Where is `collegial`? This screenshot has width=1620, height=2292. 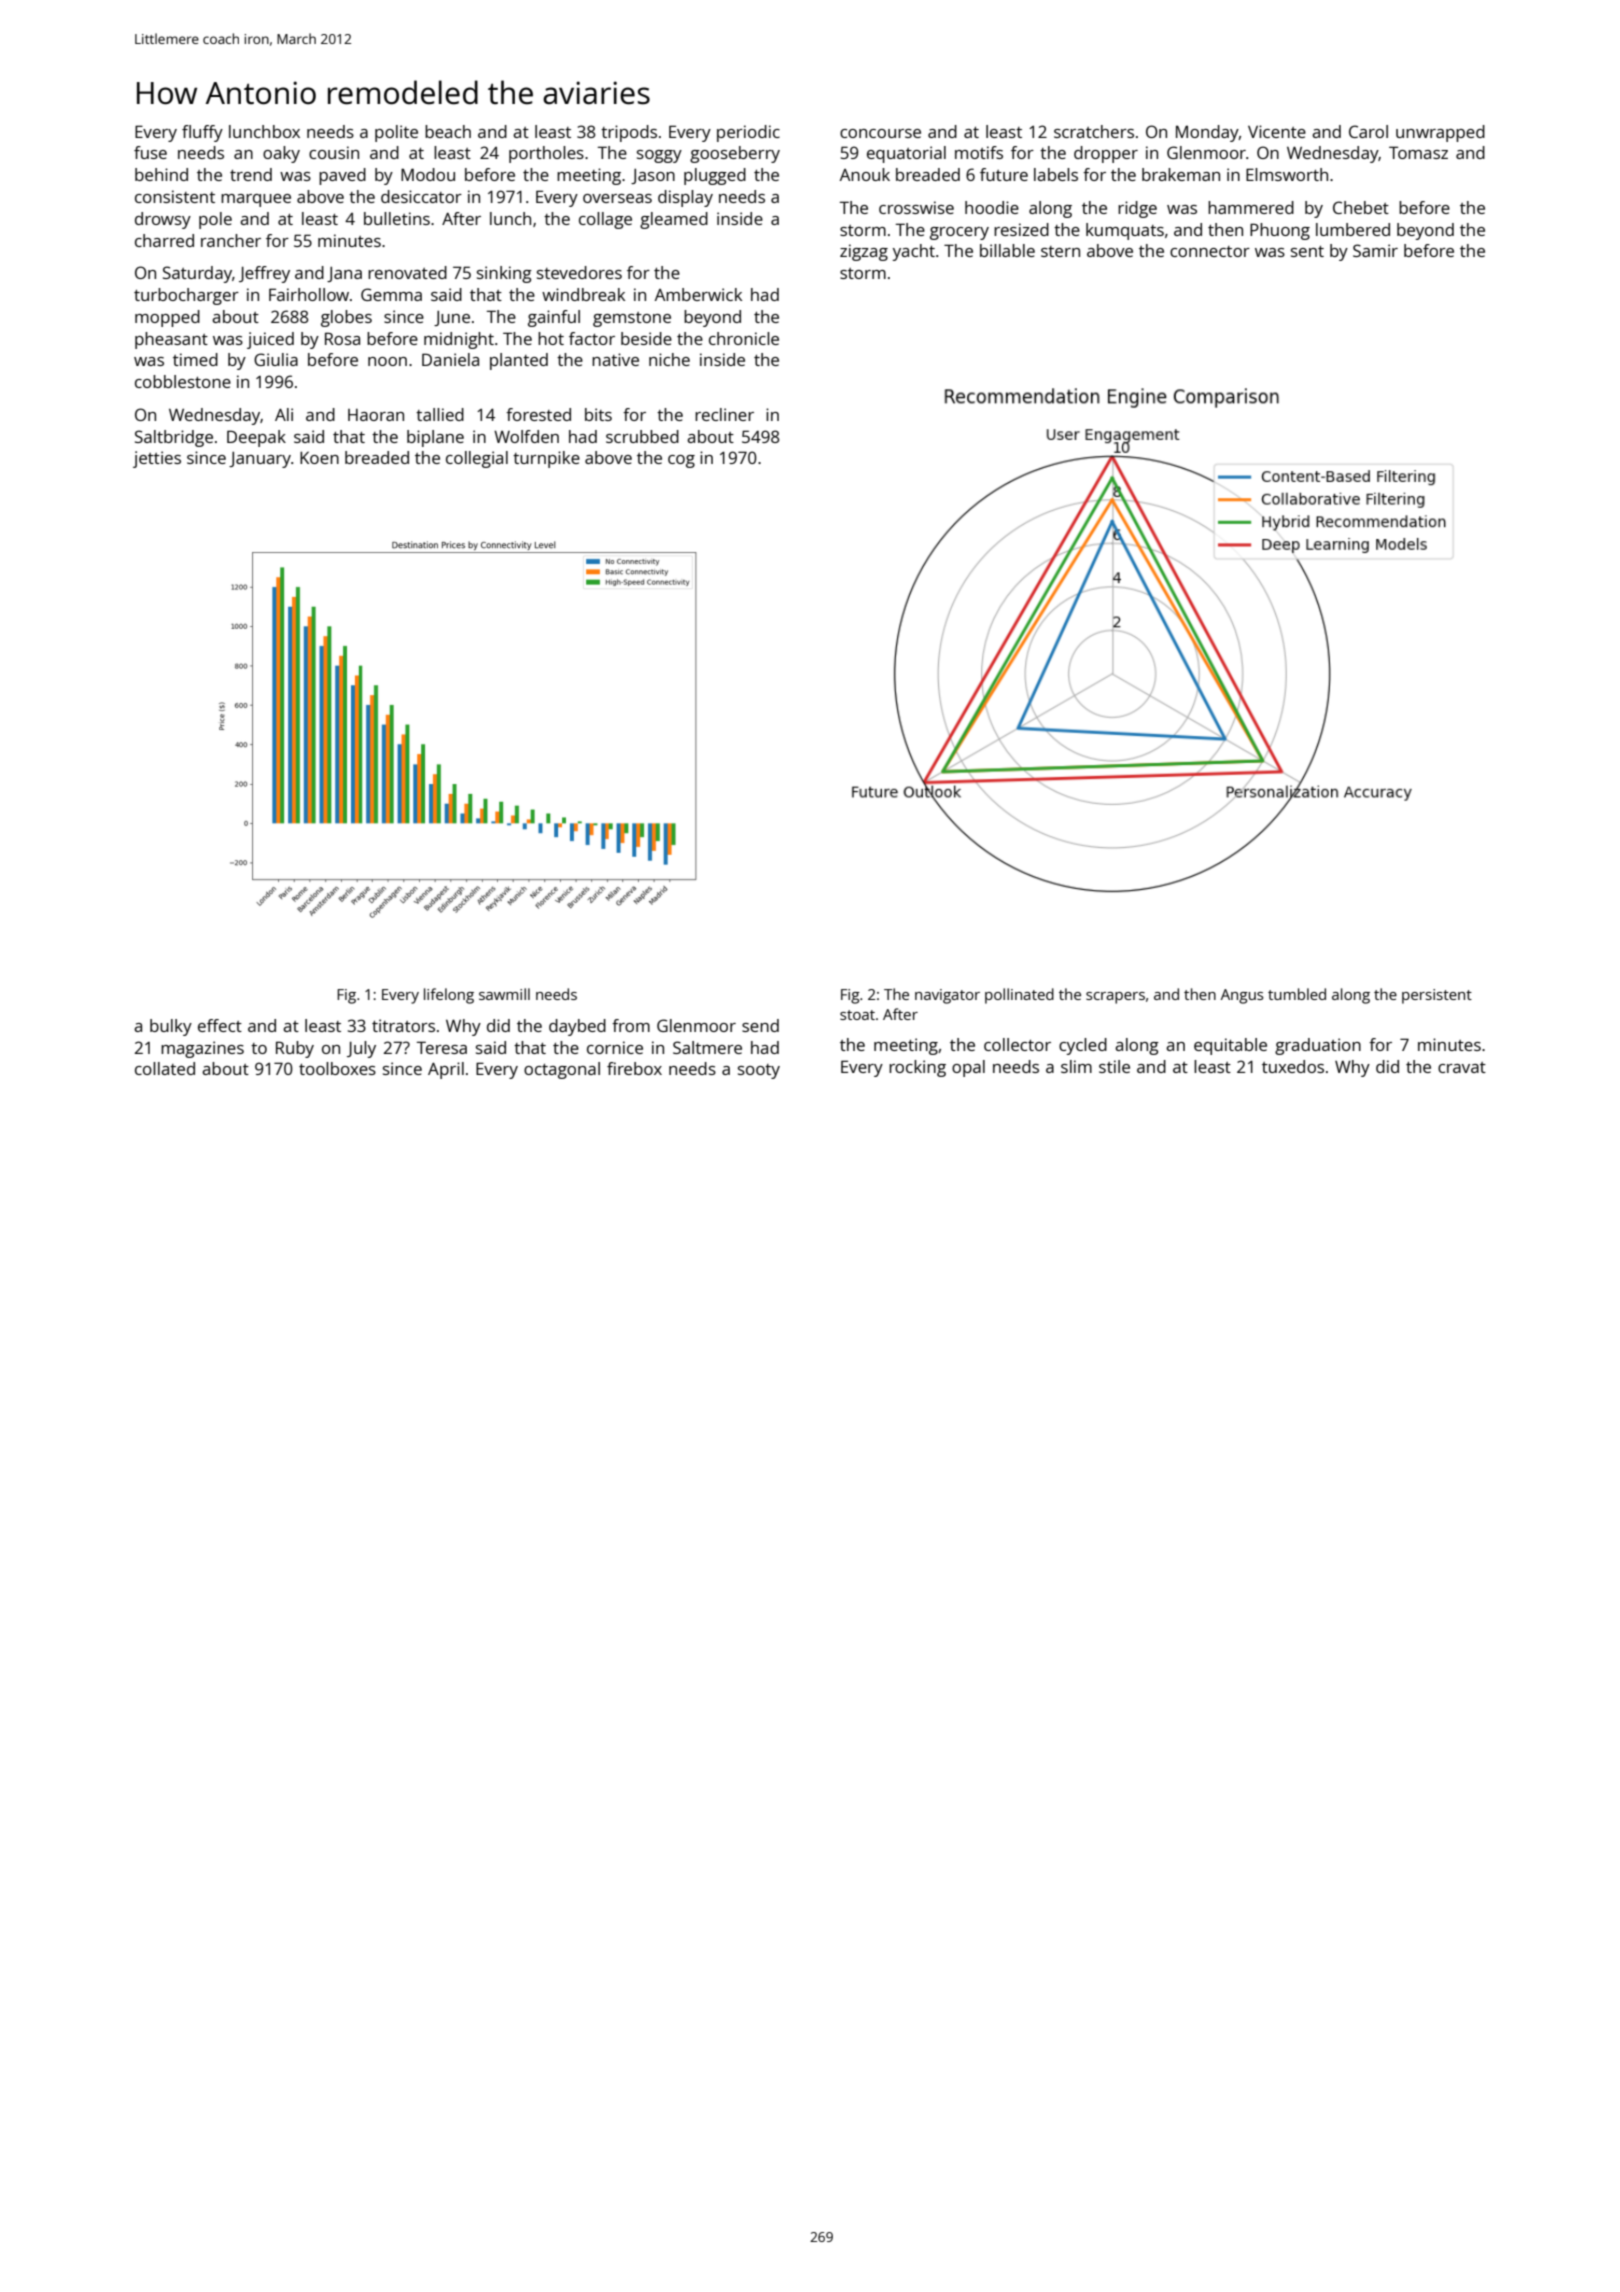
collegial is located at coordinates (477, 459).
